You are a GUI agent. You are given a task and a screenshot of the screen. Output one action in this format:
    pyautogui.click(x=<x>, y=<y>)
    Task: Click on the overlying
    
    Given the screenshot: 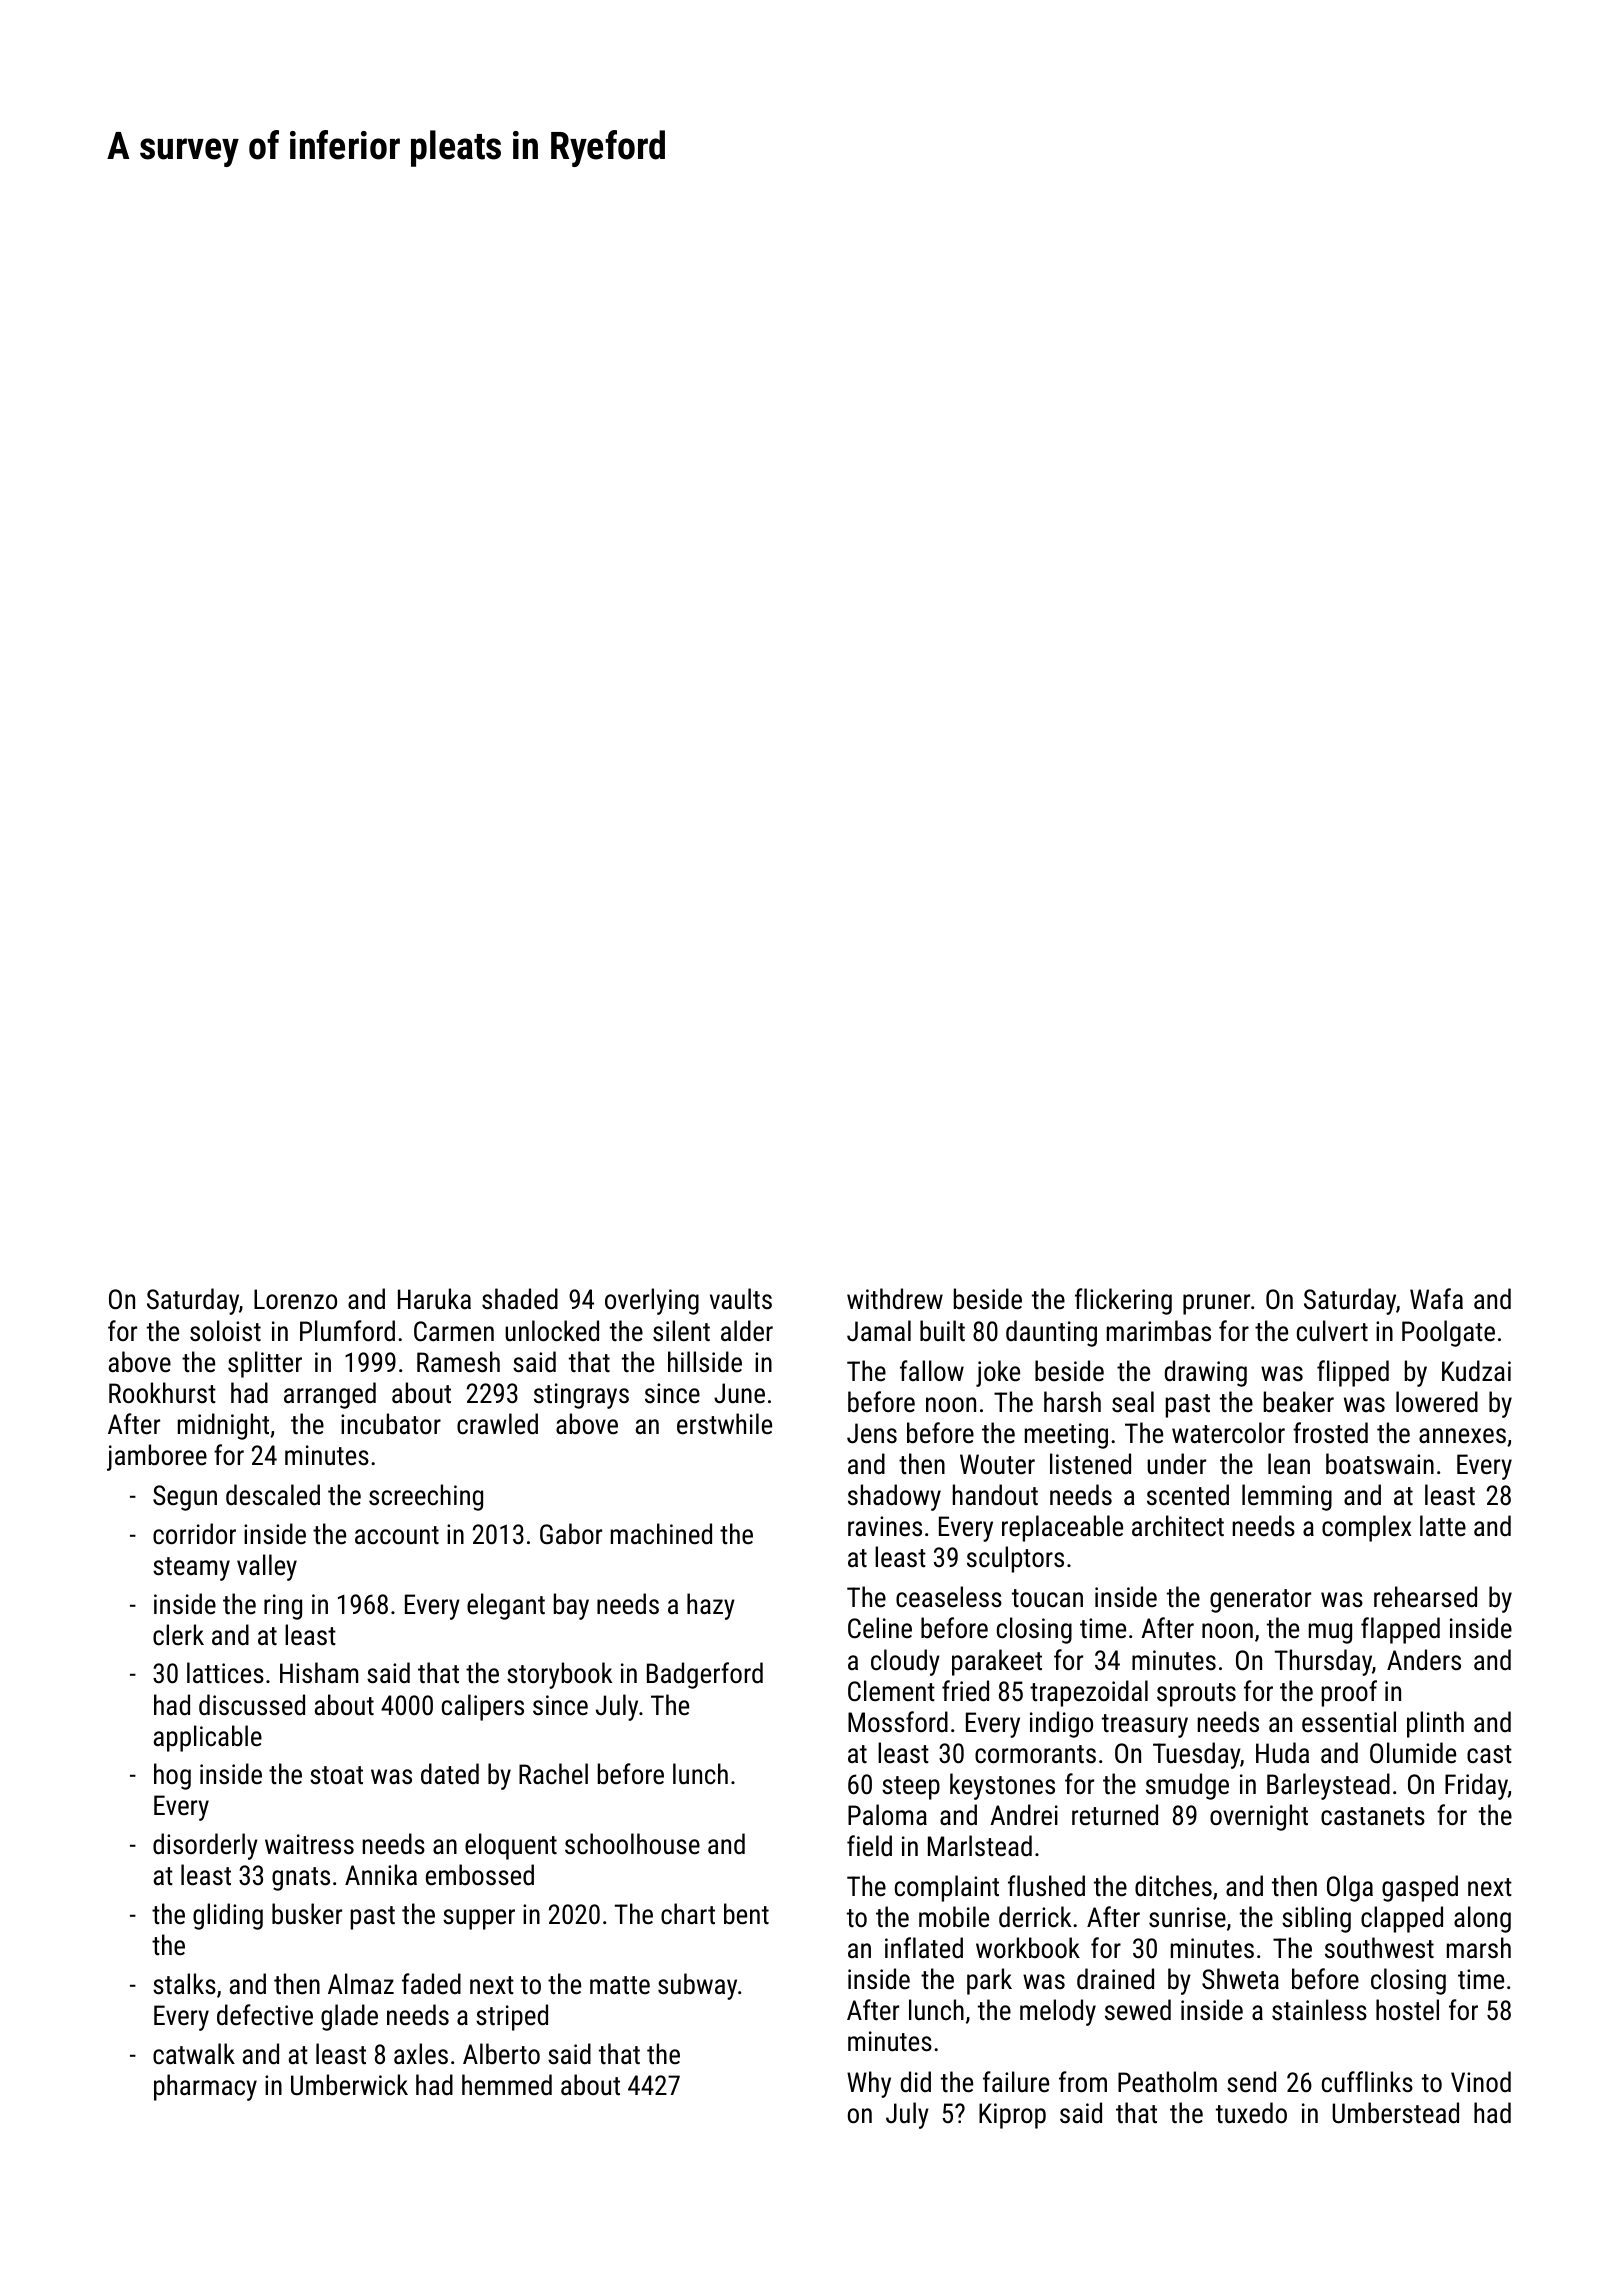 What is the action you would take?
    pyautogui.click(x=652, y=1301)
